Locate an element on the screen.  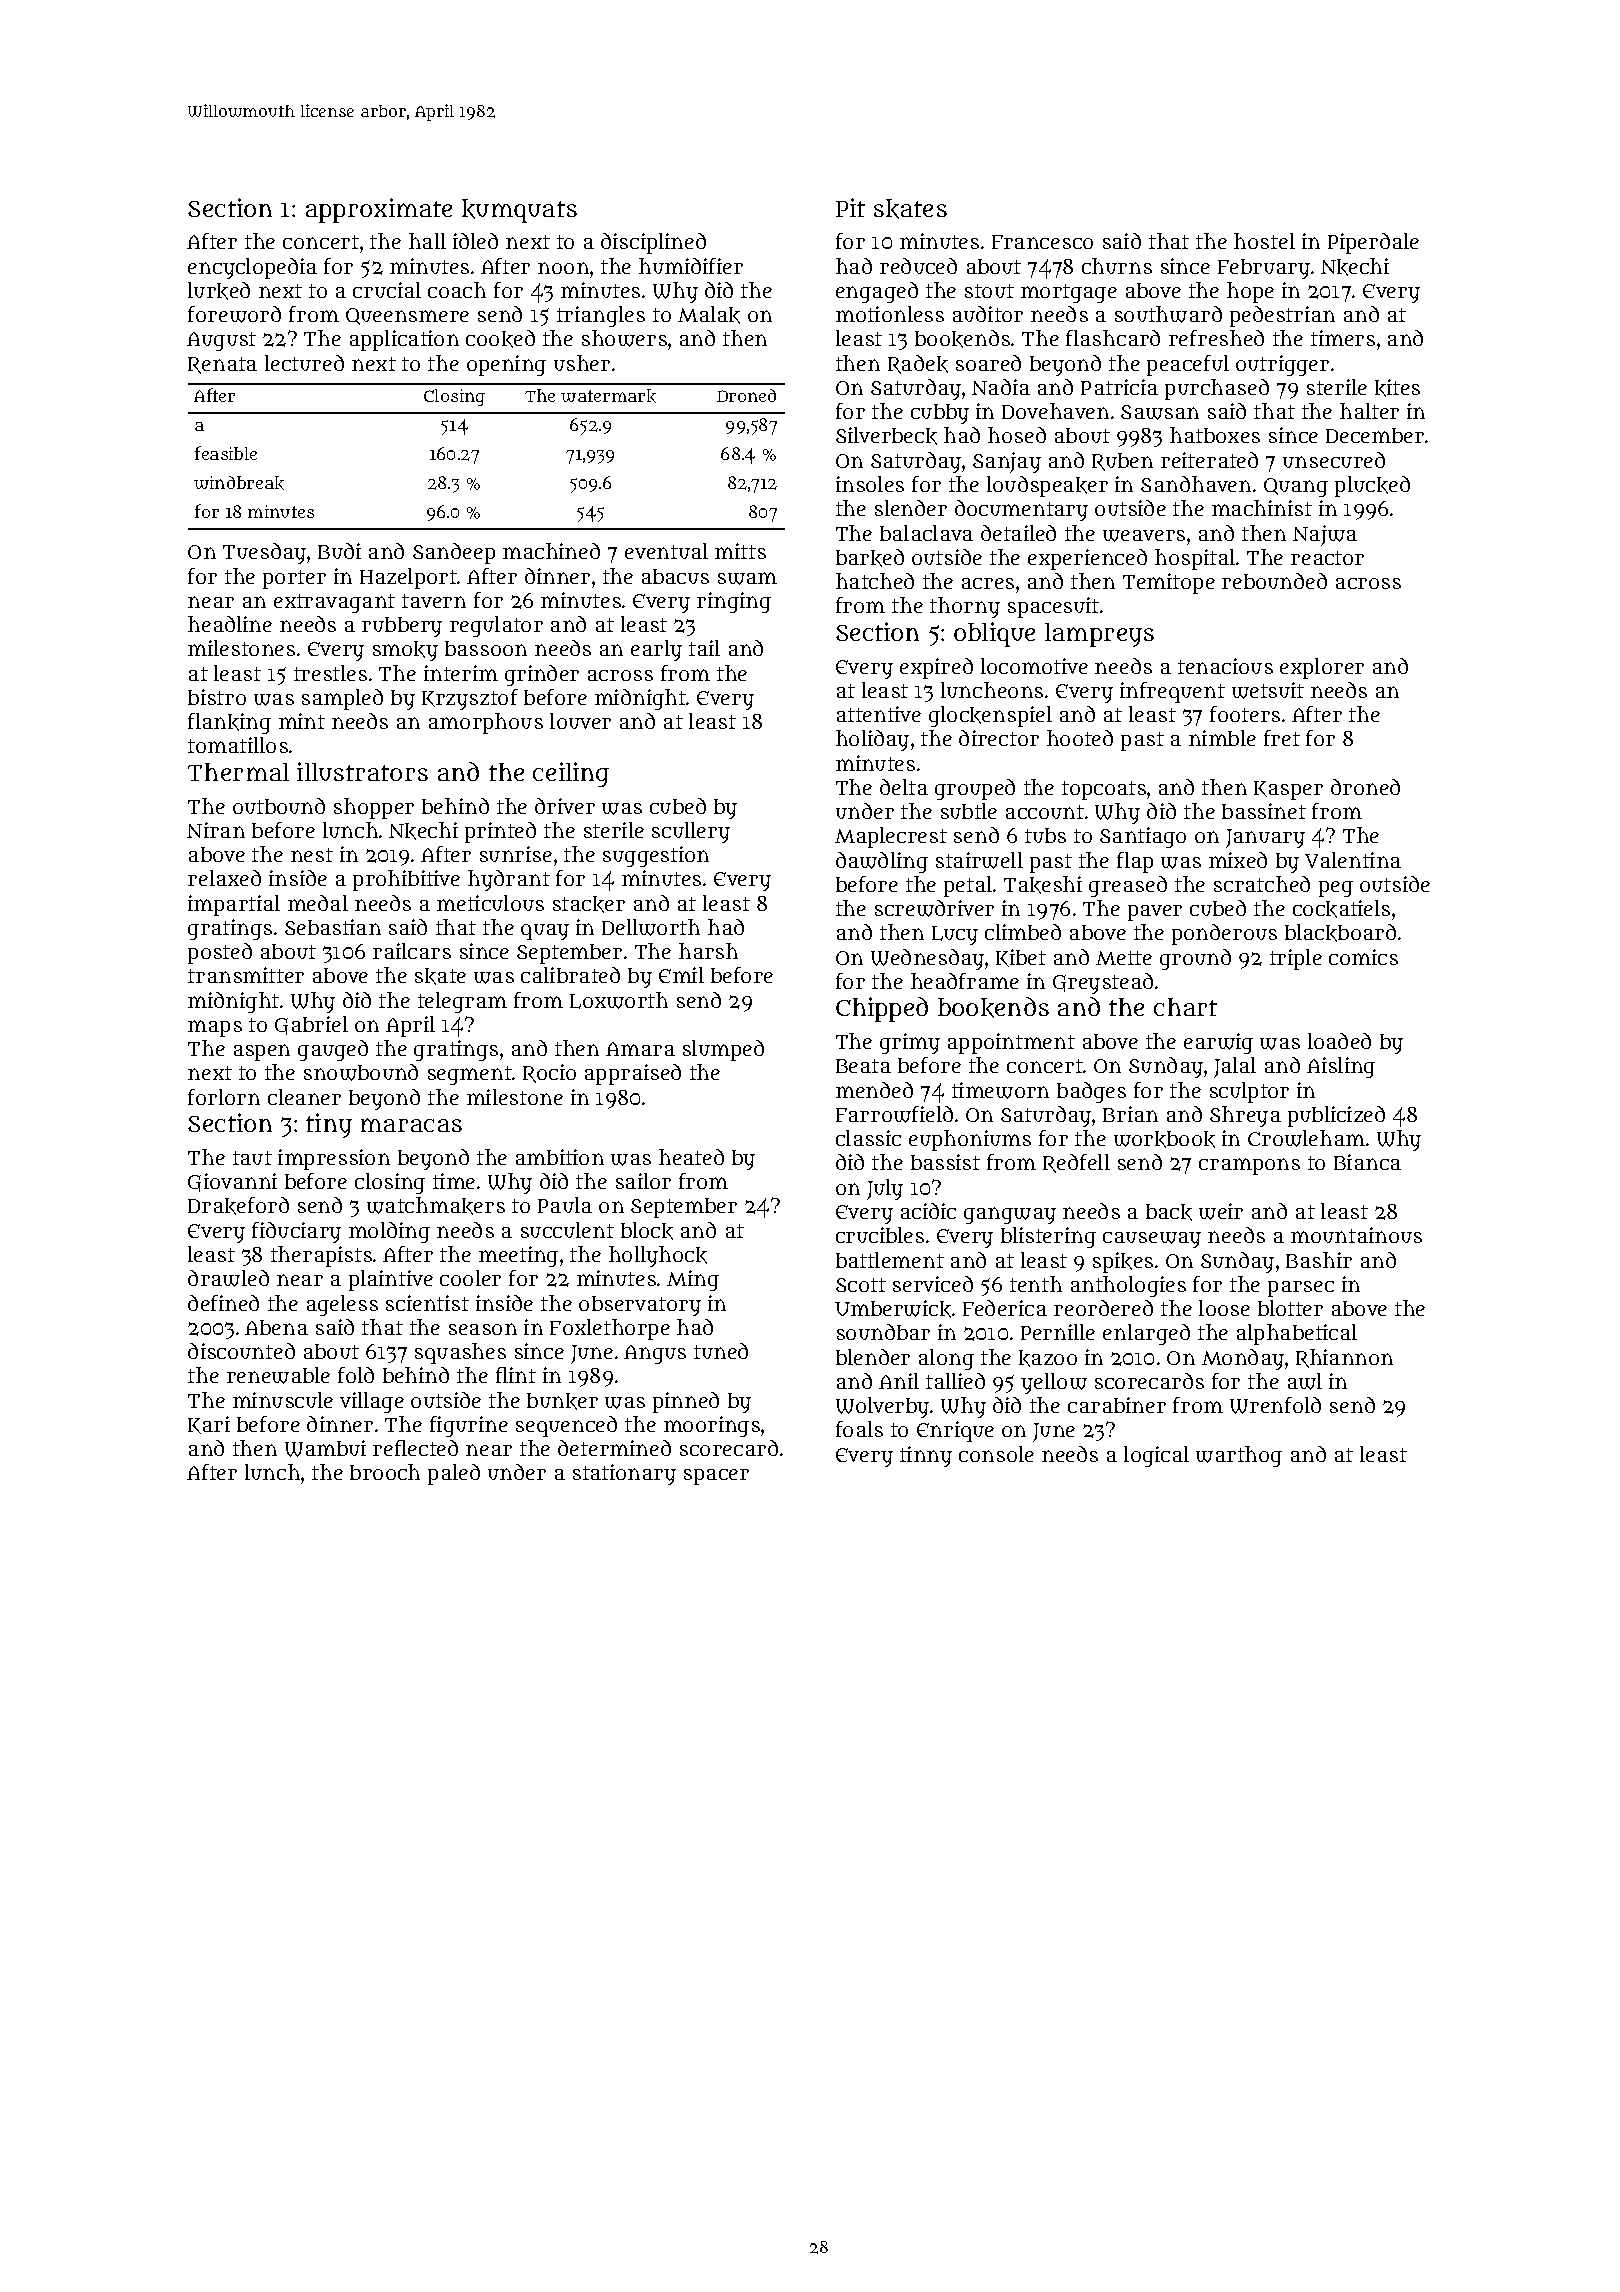
Tuesday is located at coordinates (264, 553).
